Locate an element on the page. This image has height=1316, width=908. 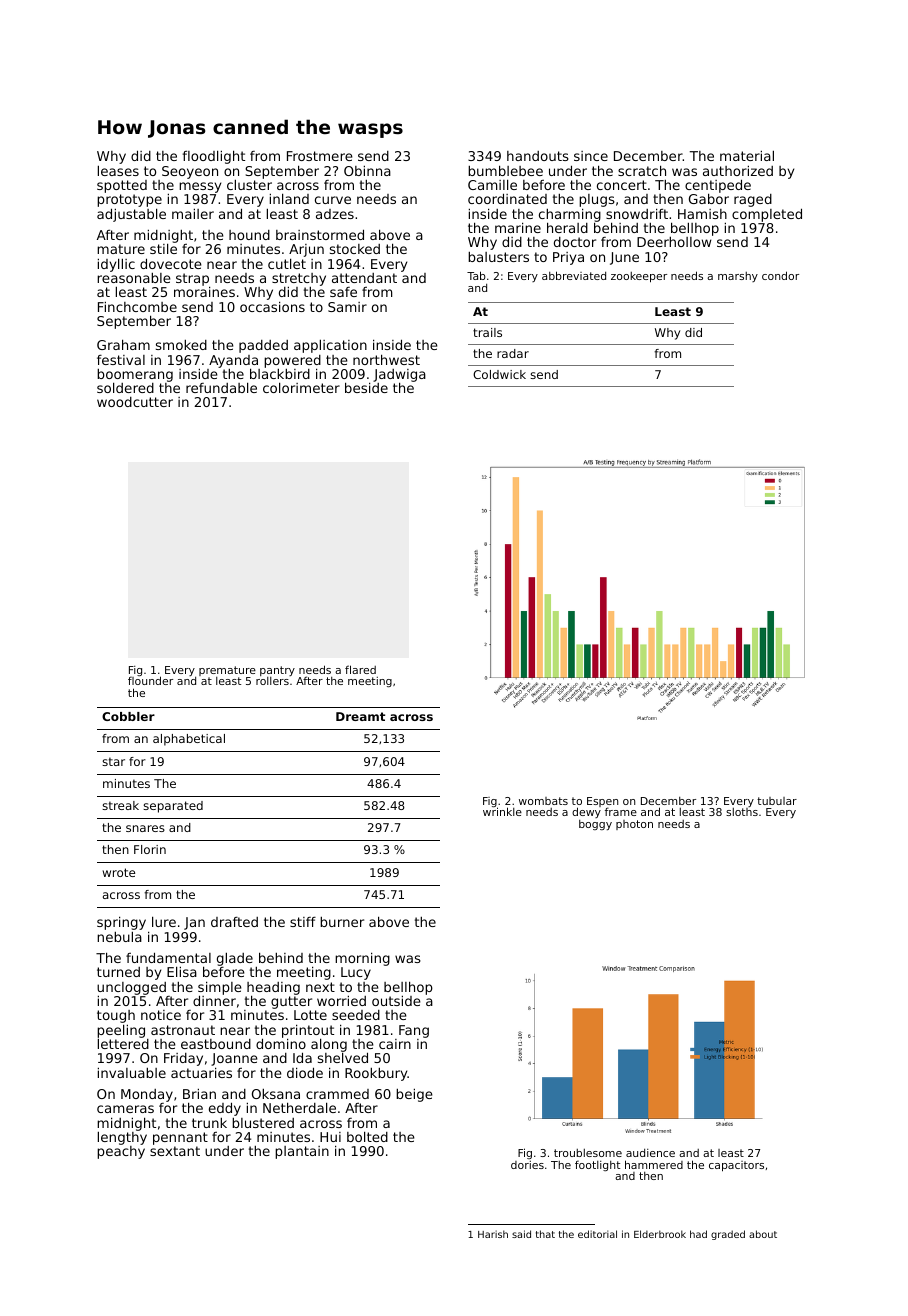
sextant is located at coordinates (175, 1151).
